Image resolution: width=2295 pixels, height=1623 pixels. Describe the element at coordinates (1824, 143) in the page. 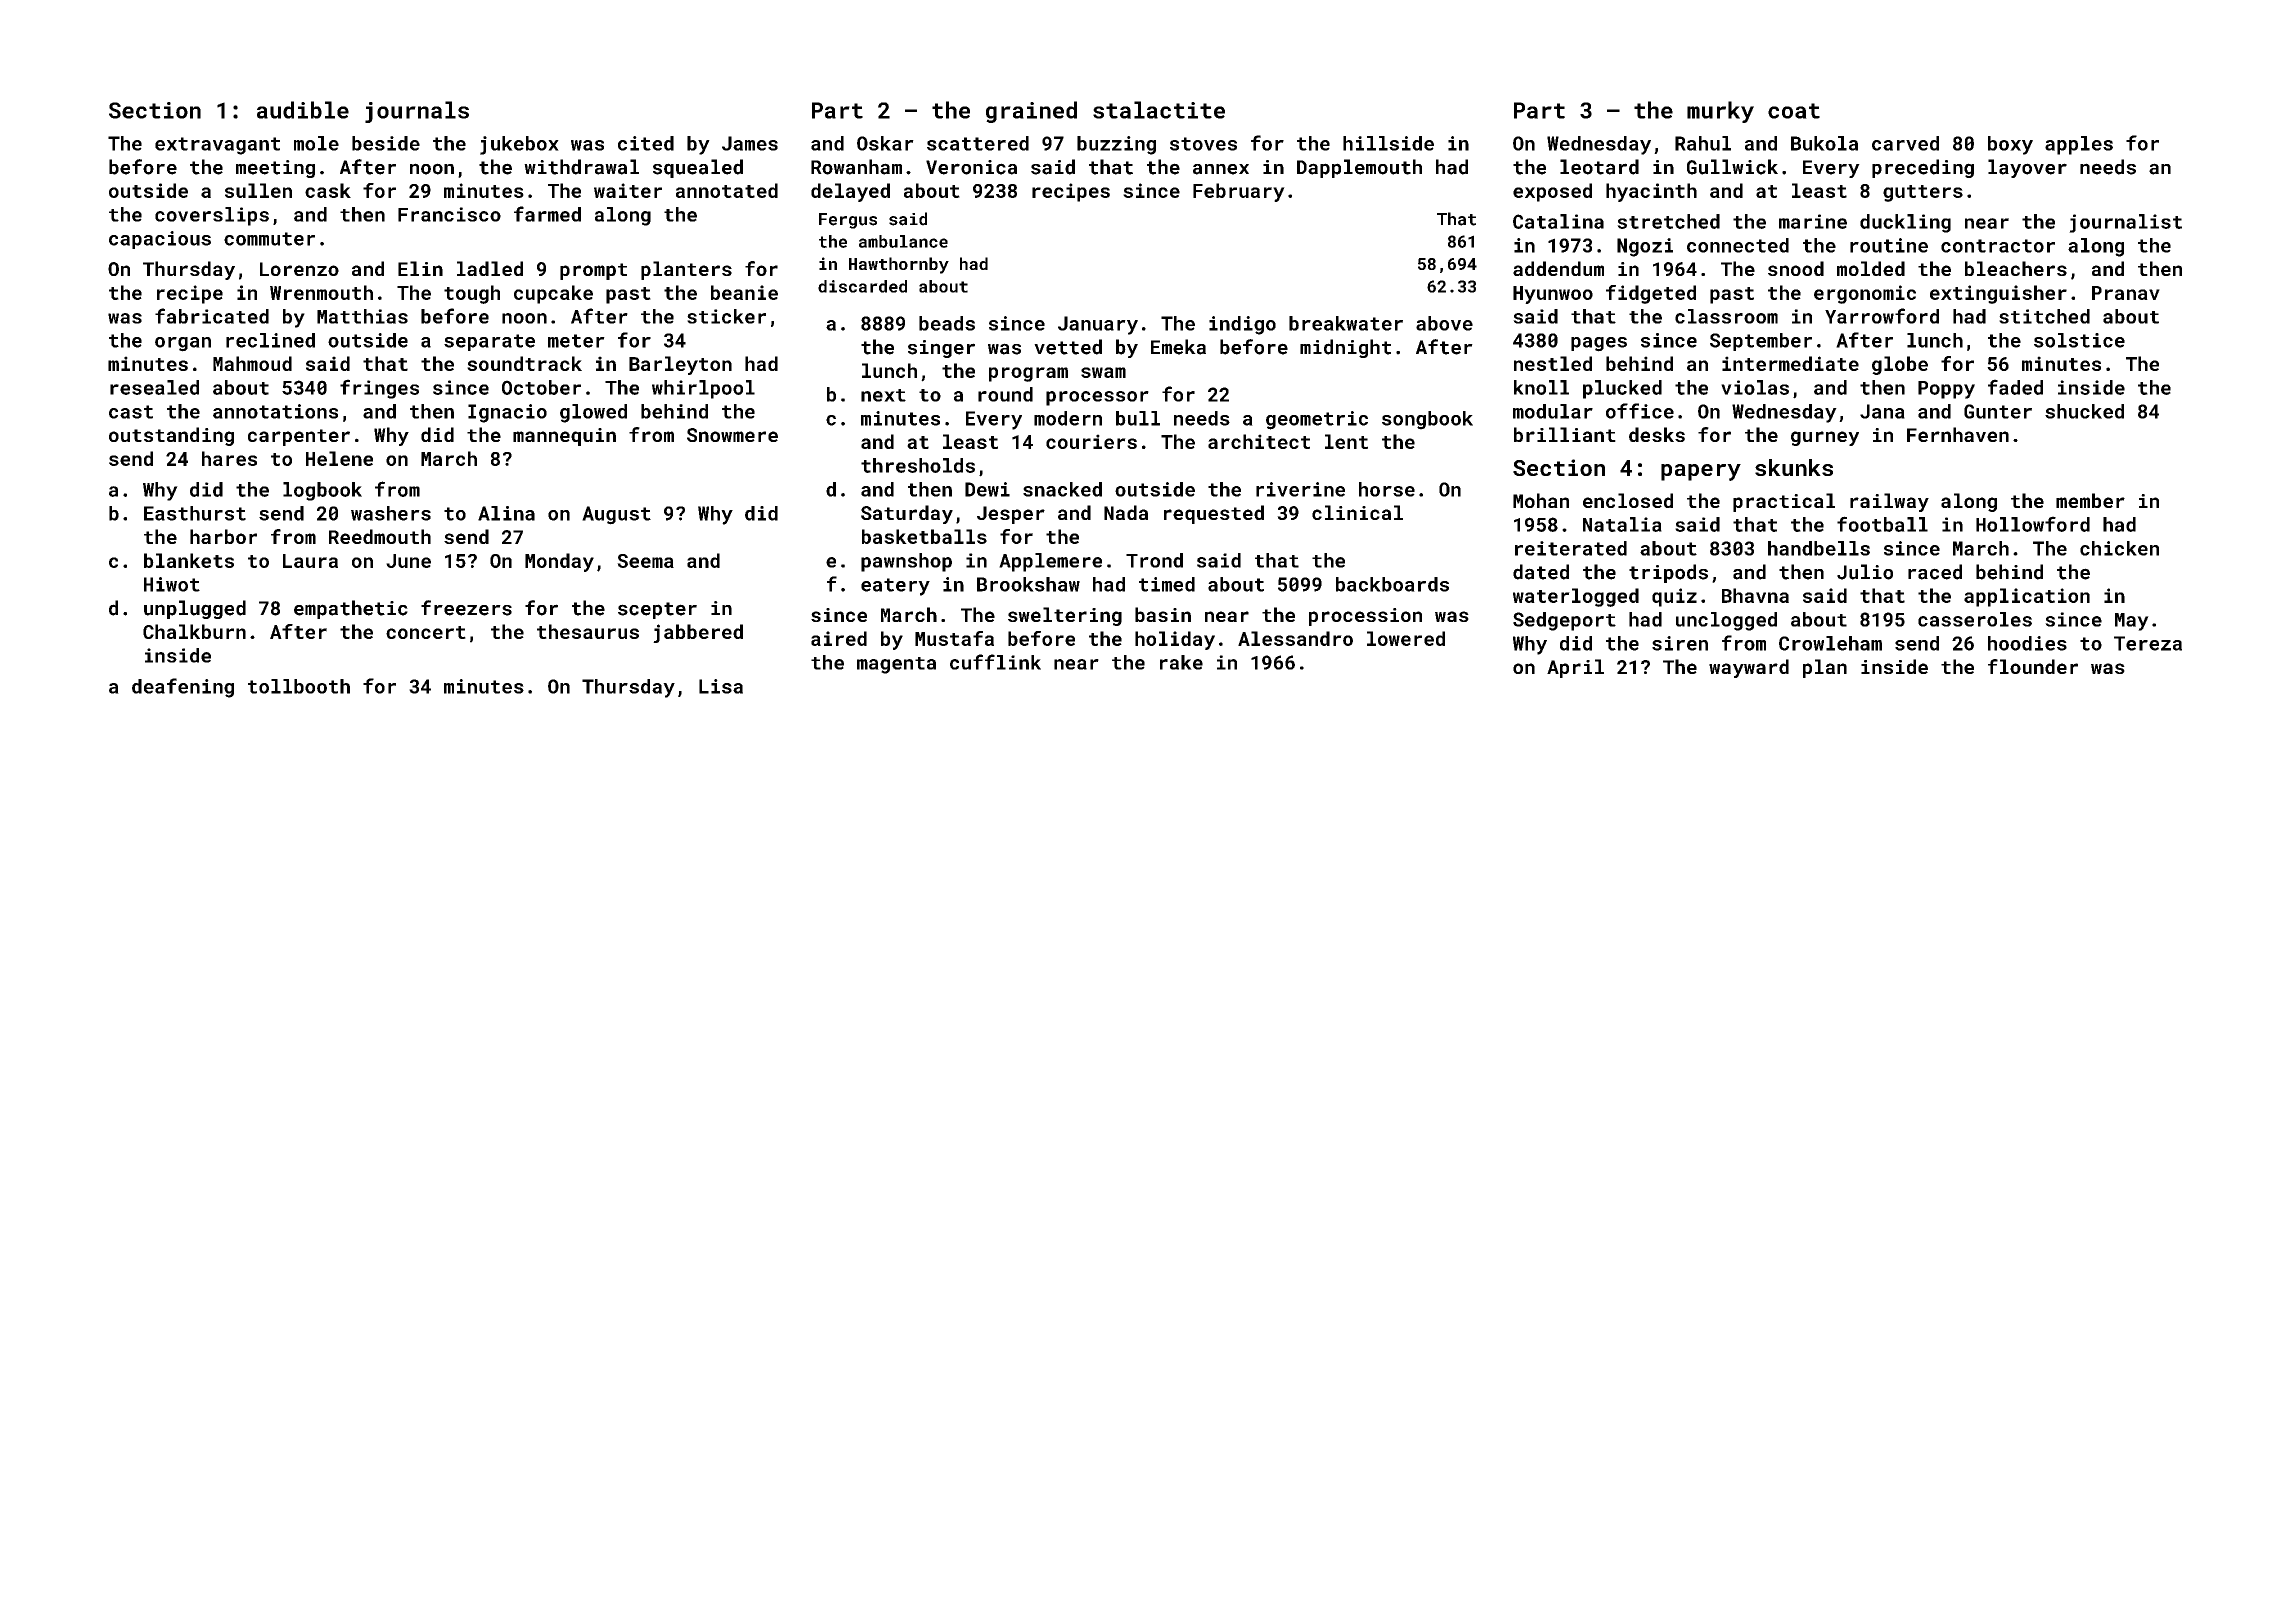

I see `Bukola` at that location.
